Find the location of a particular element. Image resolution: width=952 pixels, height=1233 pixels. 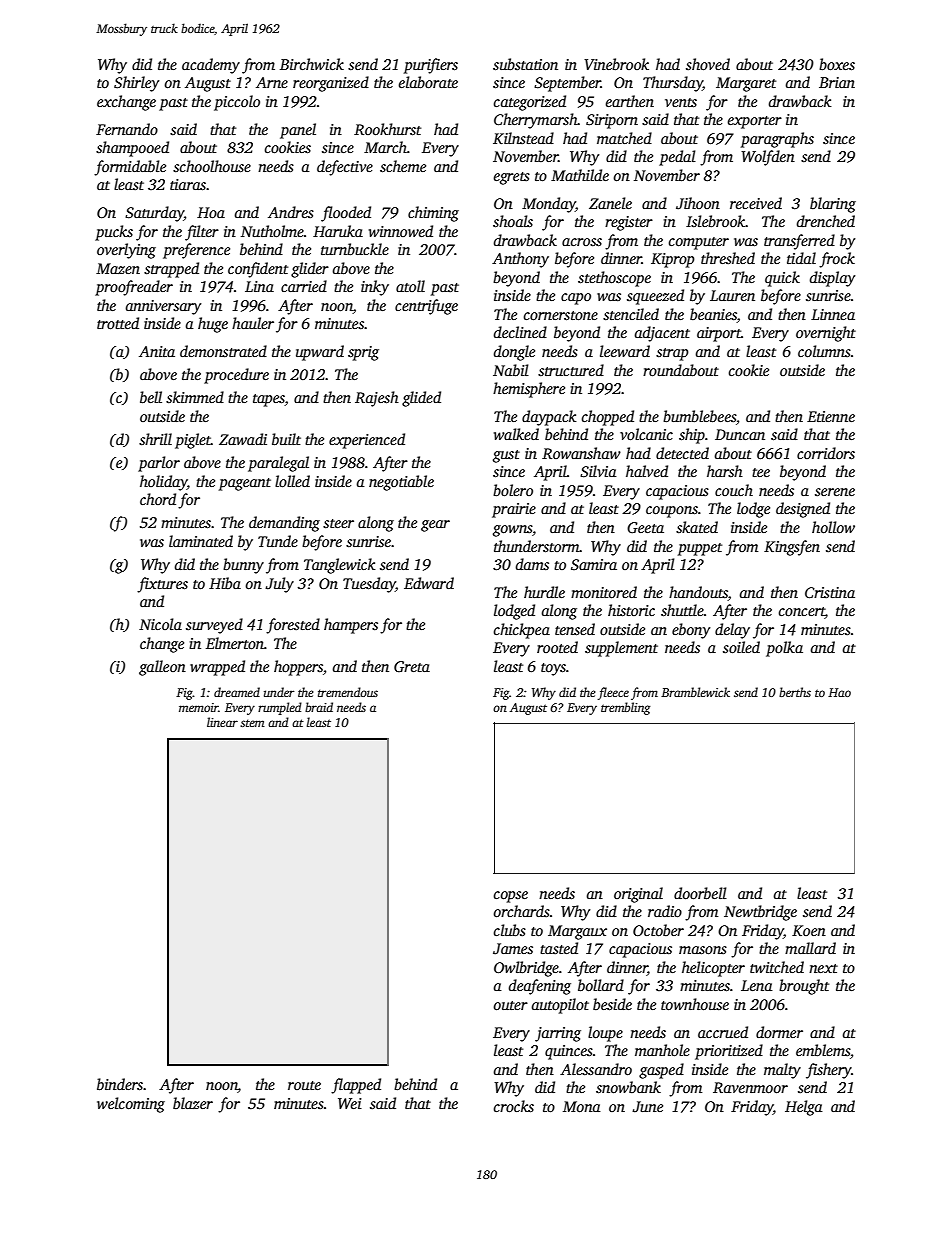

experienced is located at coordinates (367, 441).
